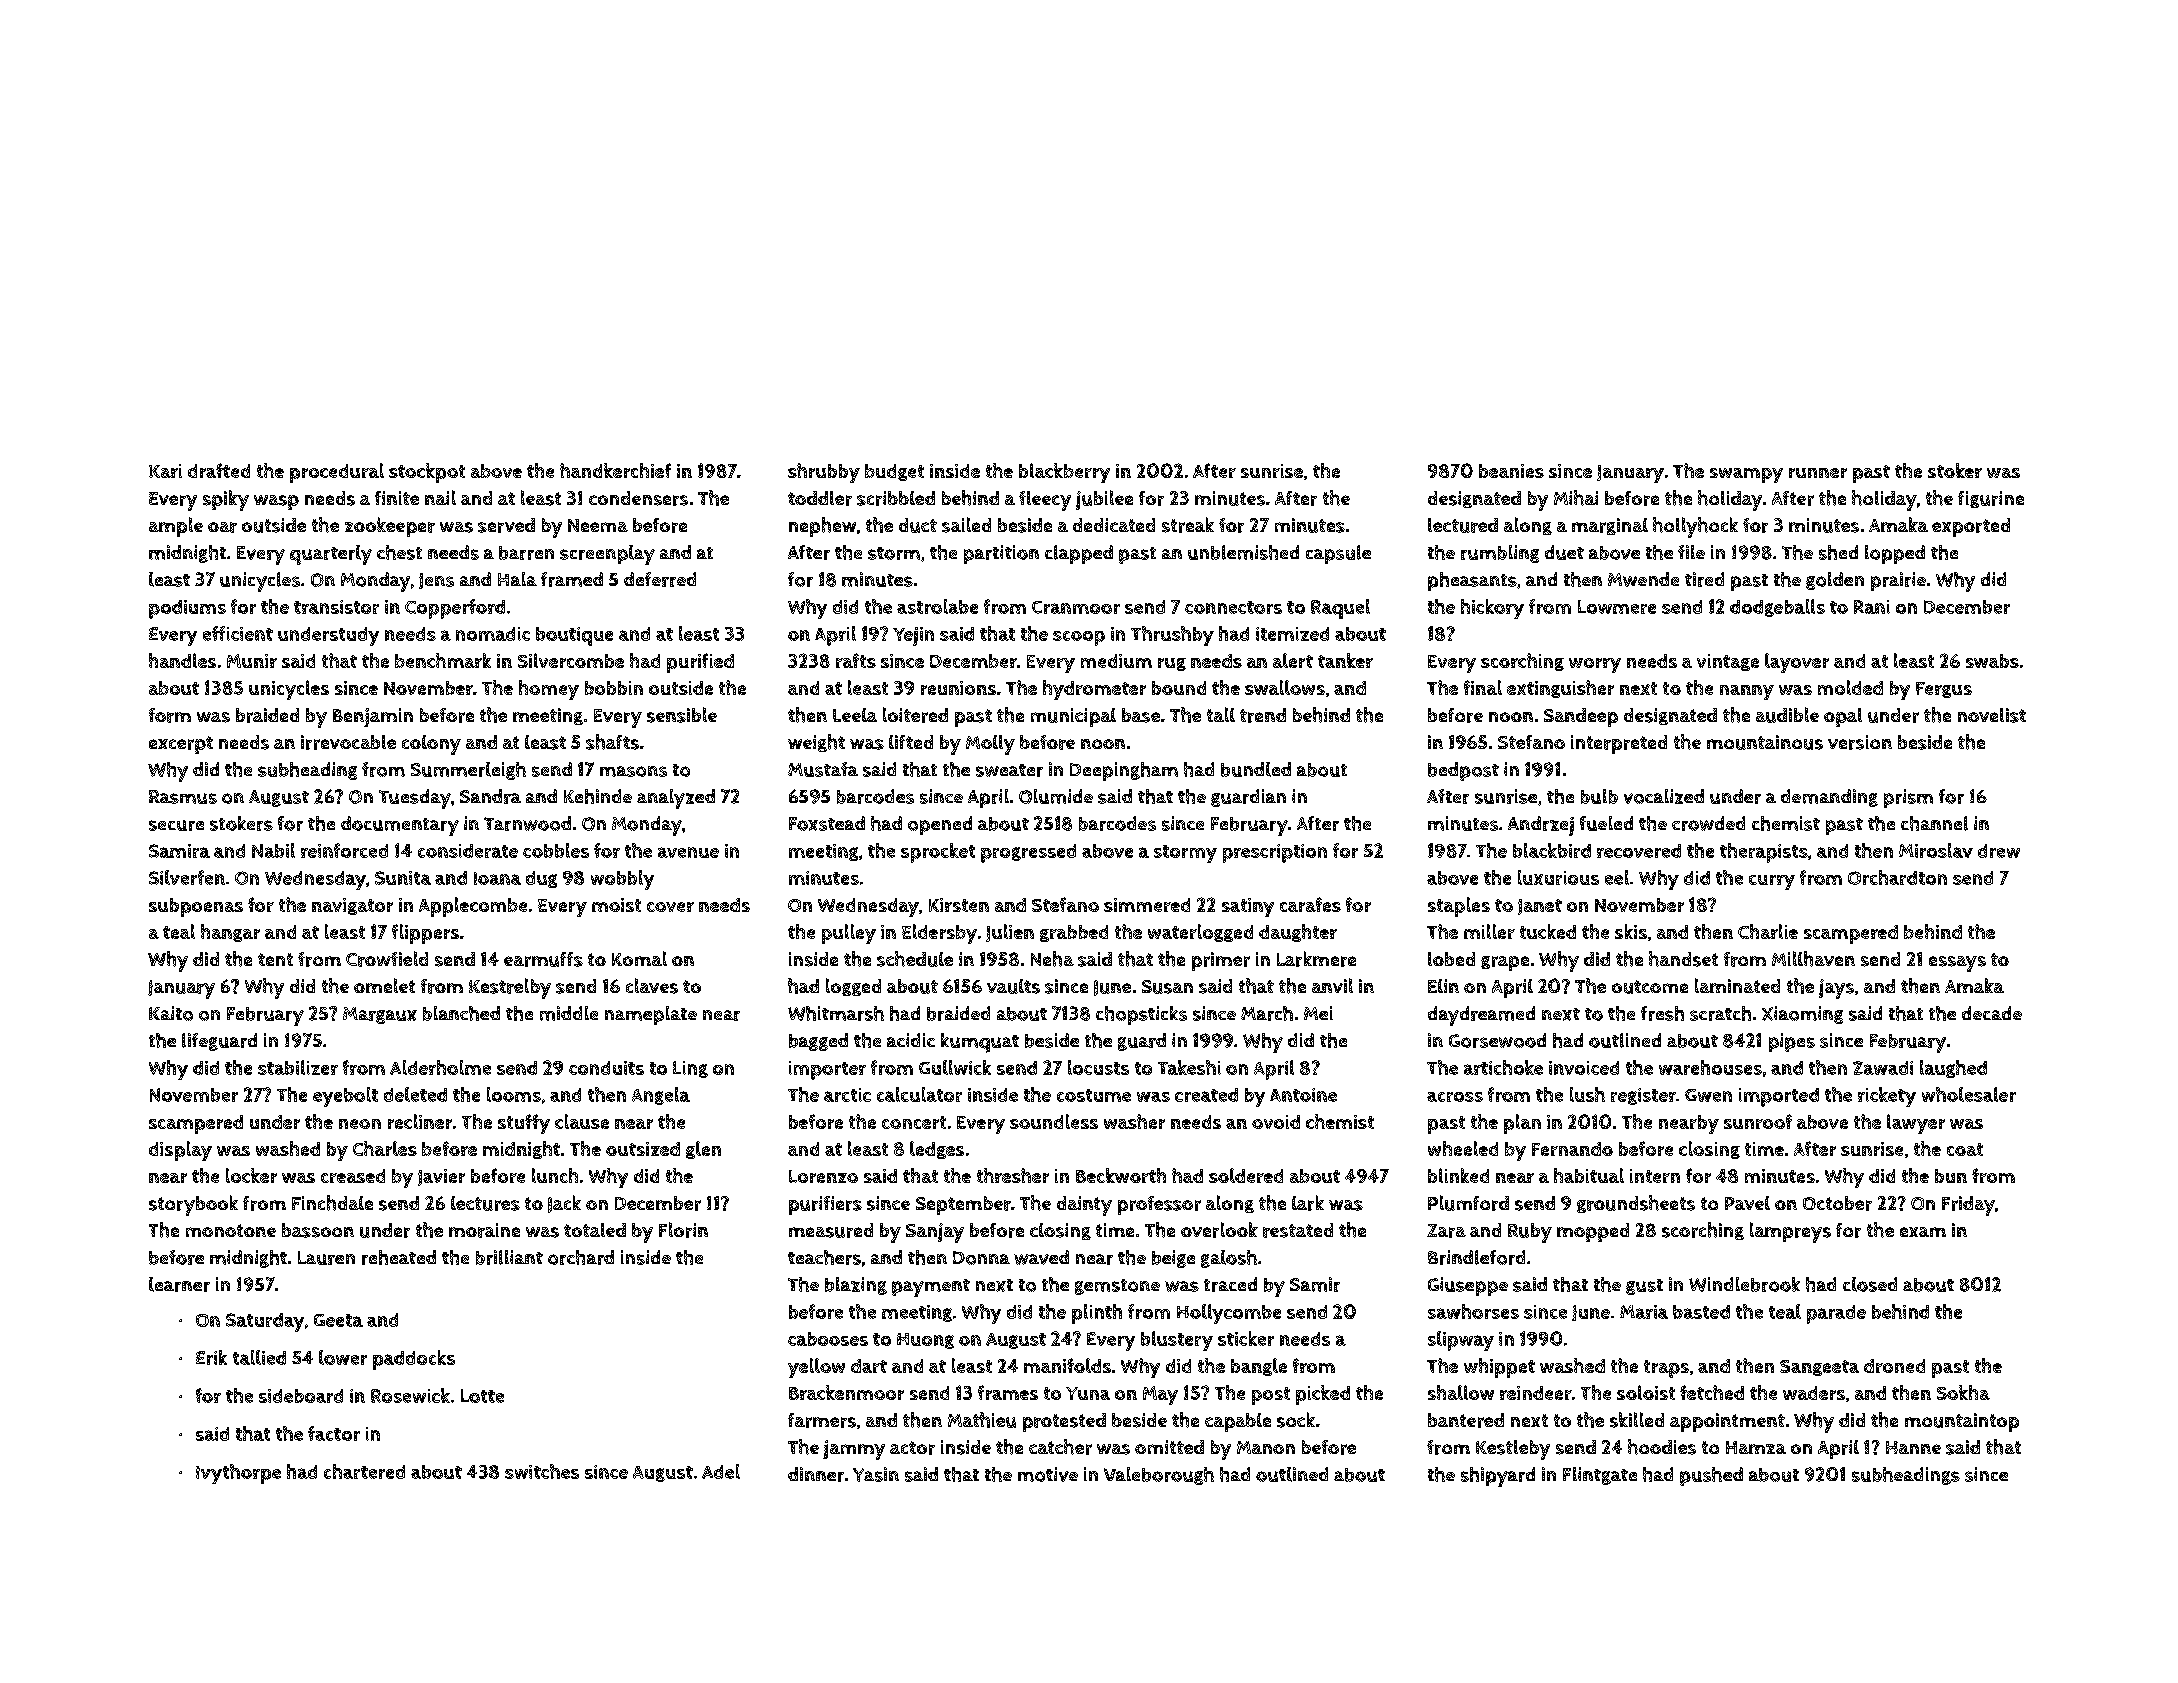 The height and width of the document is (1683, 2178). Describe the element at coordinates (165, 471) in the document. I see `Kari` at that location.
